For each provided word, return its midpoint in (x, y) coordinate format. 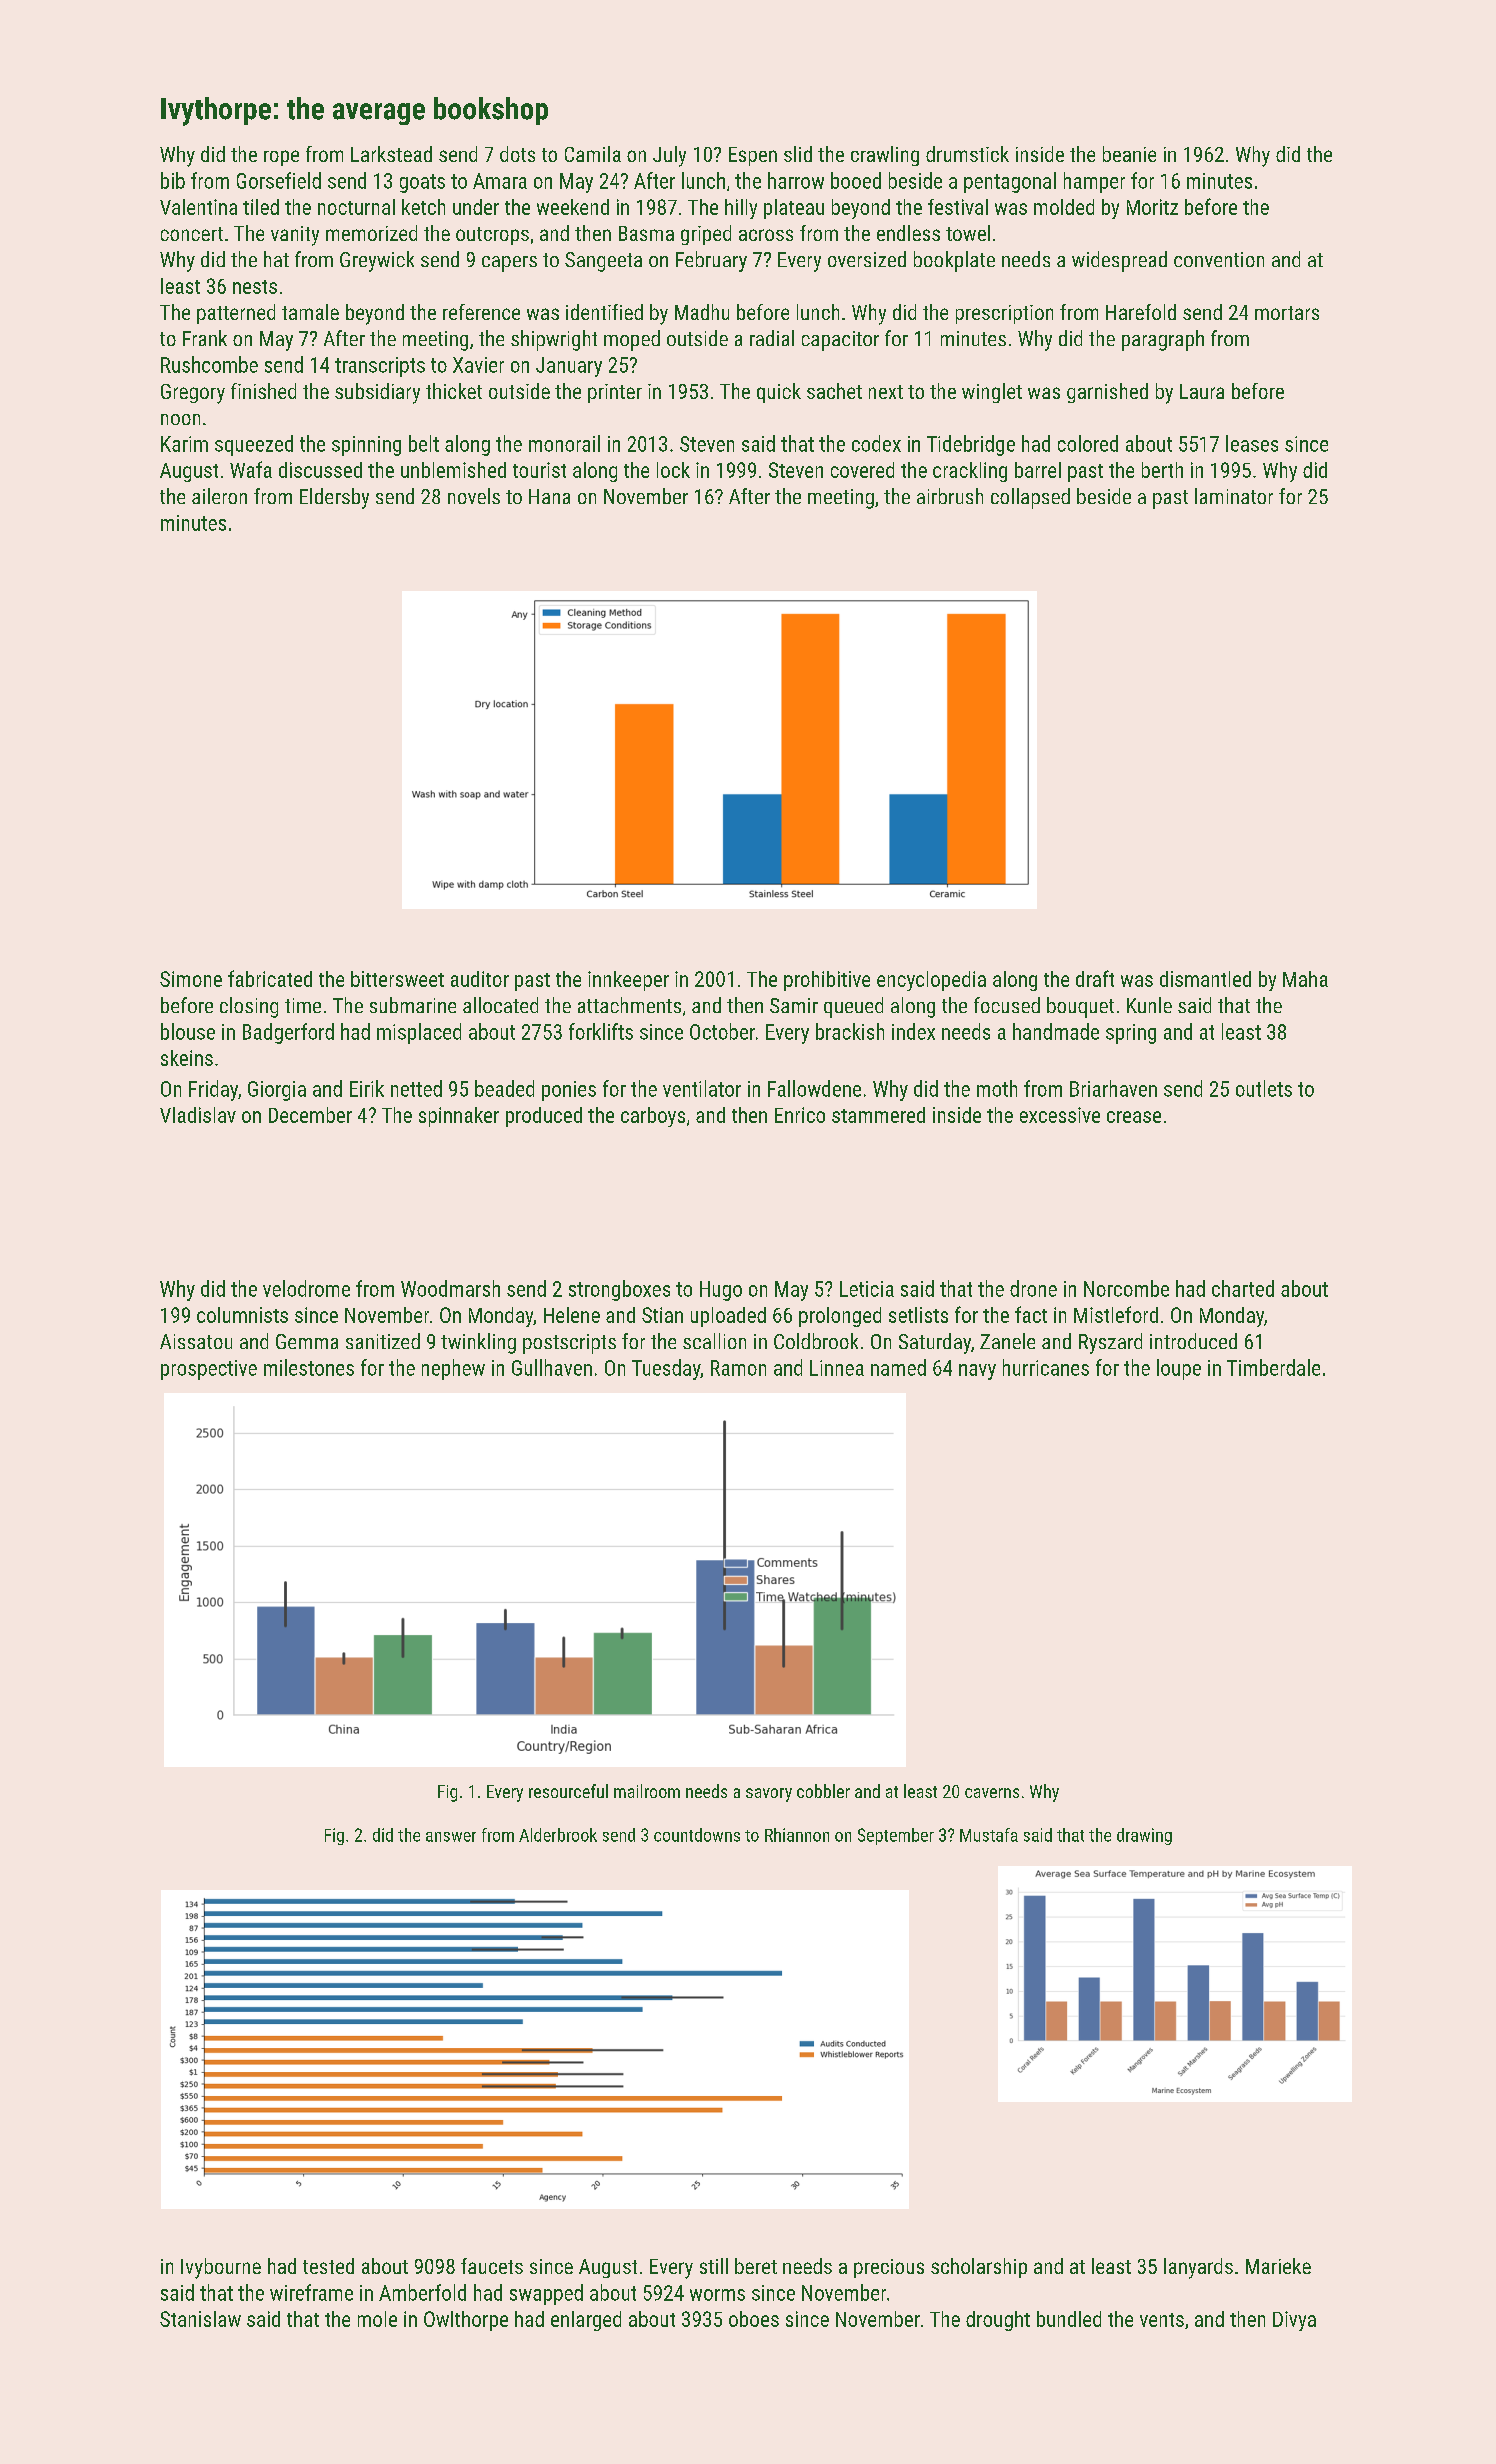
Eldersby (334, 498)
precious (889, 2268)
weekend (573, 207)
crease (1134, 1117)
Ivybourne (221, 2268)
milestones (309, 1367)
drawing (1144, 1836)
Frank (205, 338)
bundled (1069, 2319)
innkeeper (628, 981)
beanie (1129, 154)
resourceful (568, 1791)
